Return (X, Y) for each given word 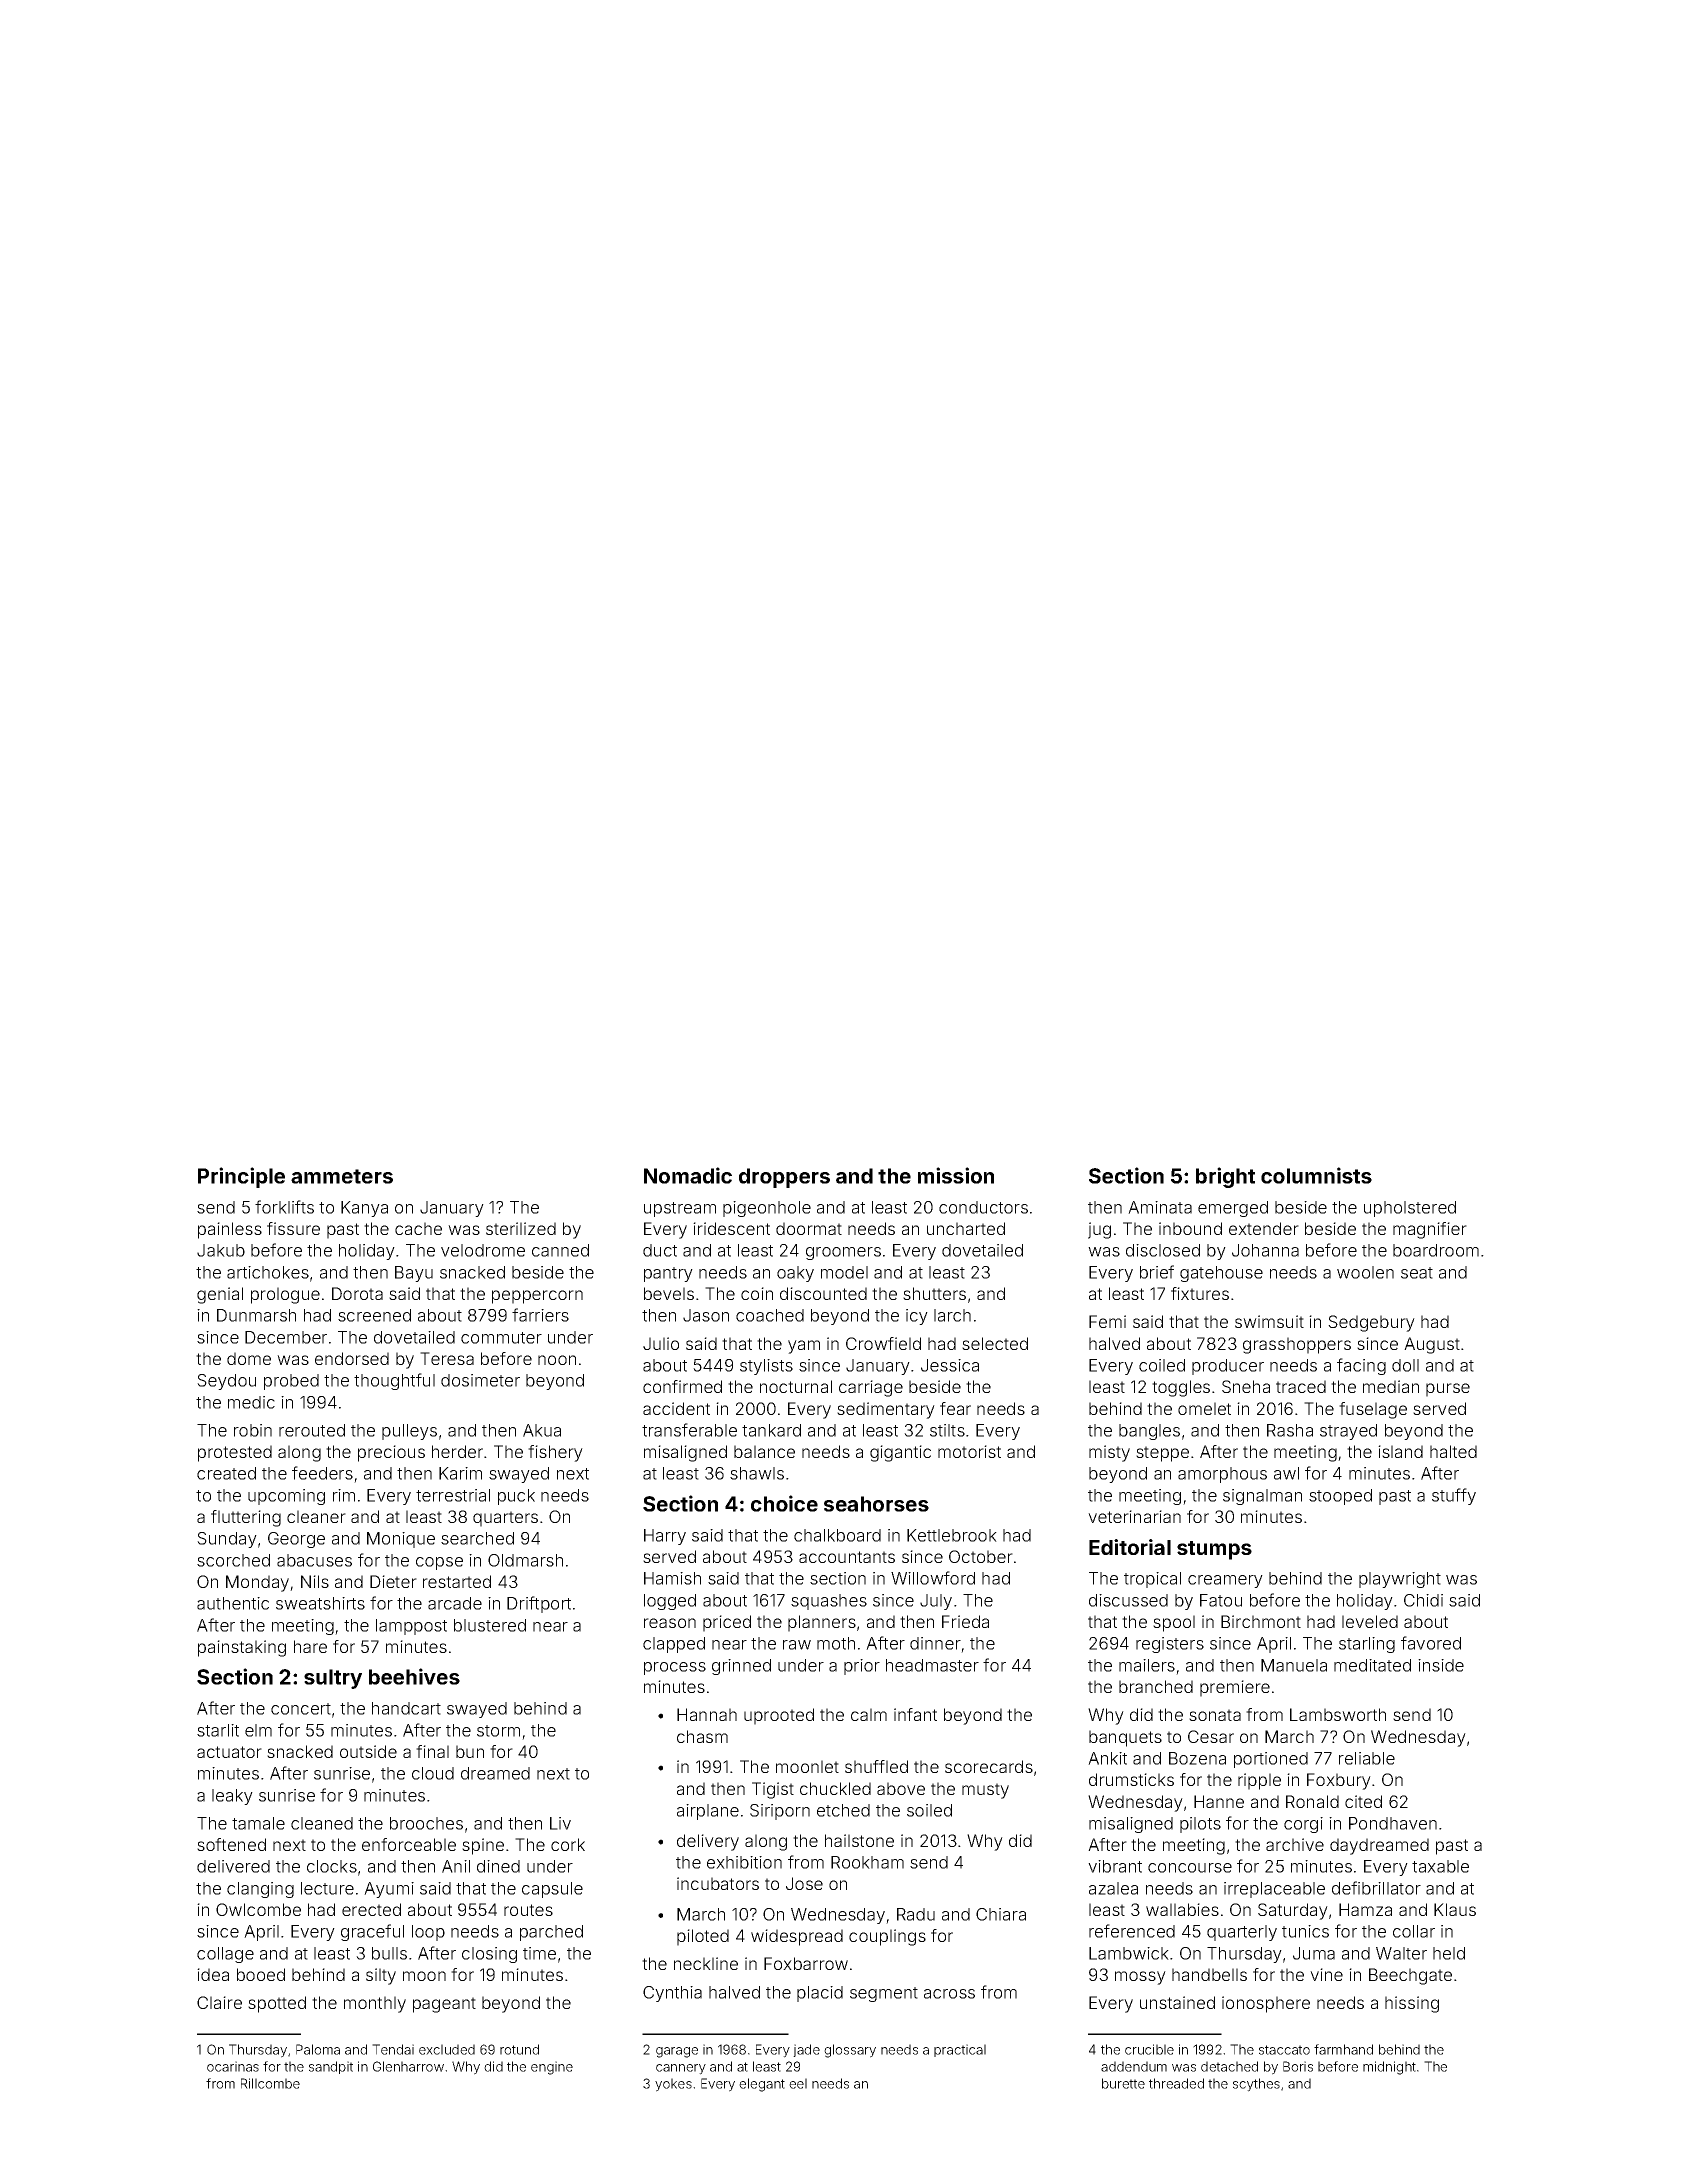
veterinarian (1134, 1516)
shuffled (876, 1766)
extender (1264, 1228)
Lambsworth (1338, 1714)
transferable (689, 1430)
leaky (232, 1797)
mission (956, 1175)
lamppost (411, 1627)
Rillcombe (270, 2083)
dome (249, 1358)
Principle (241, 1177)
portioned (1271, 1760)
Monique (401, 1540)
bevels (669, 1293)
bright (1225, 1177)
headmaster (932, 1665)
